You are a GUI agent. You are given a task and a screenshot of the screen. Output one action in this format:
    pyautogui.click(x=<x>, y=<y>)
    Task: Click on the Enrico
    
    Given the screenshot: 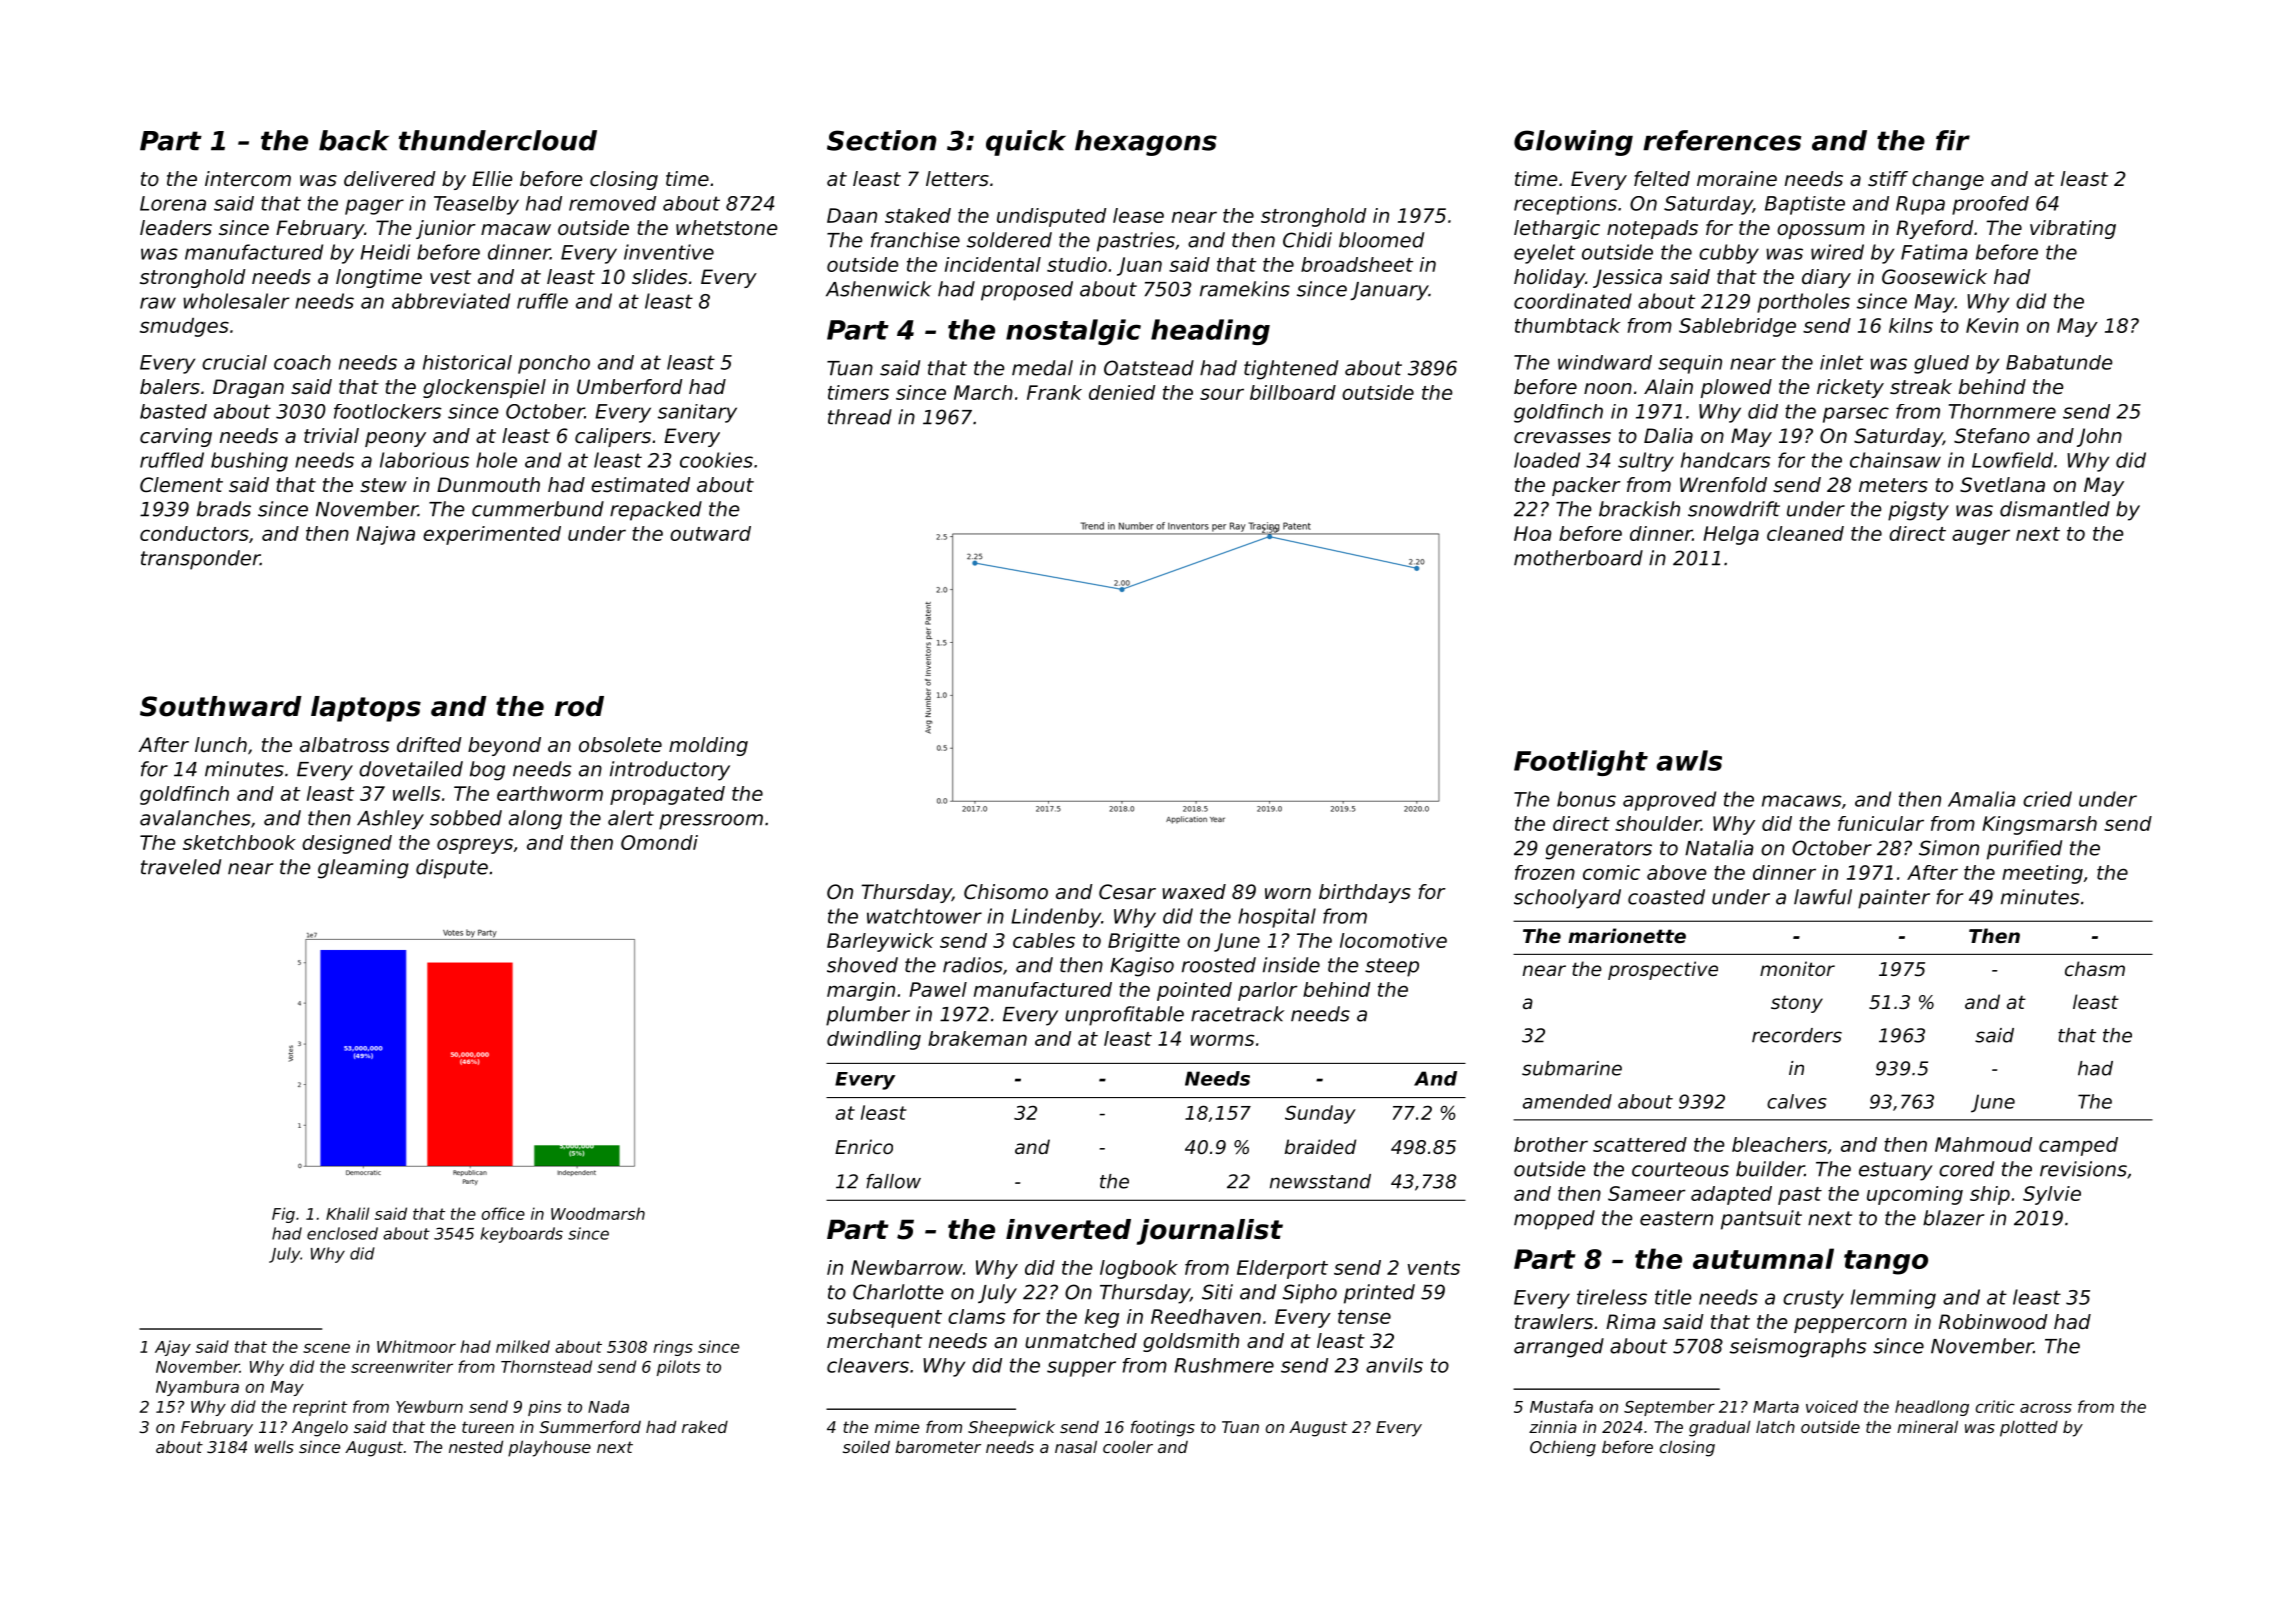 What is the action you would take?
    pyautogui.click(x=864, y=1146)
